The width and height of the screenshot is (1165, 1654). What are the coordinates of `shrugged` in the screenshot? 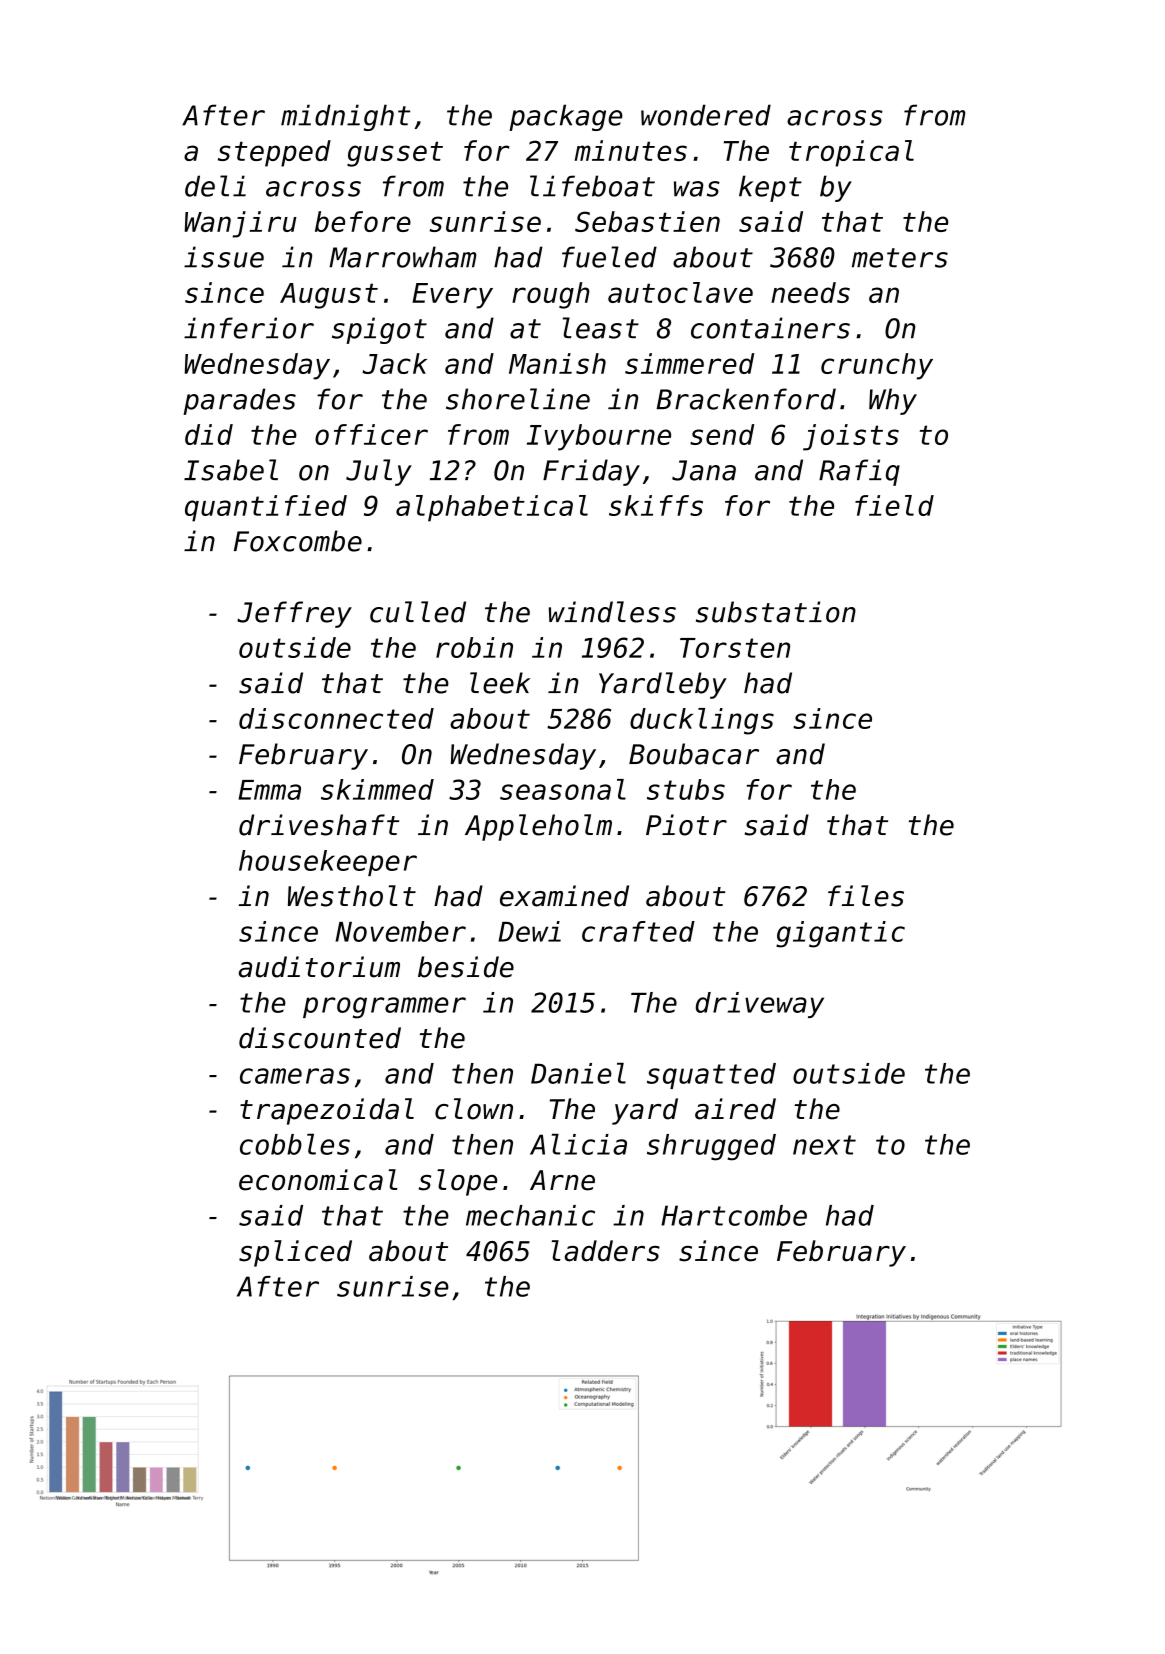 It's located at (711, 1147).
